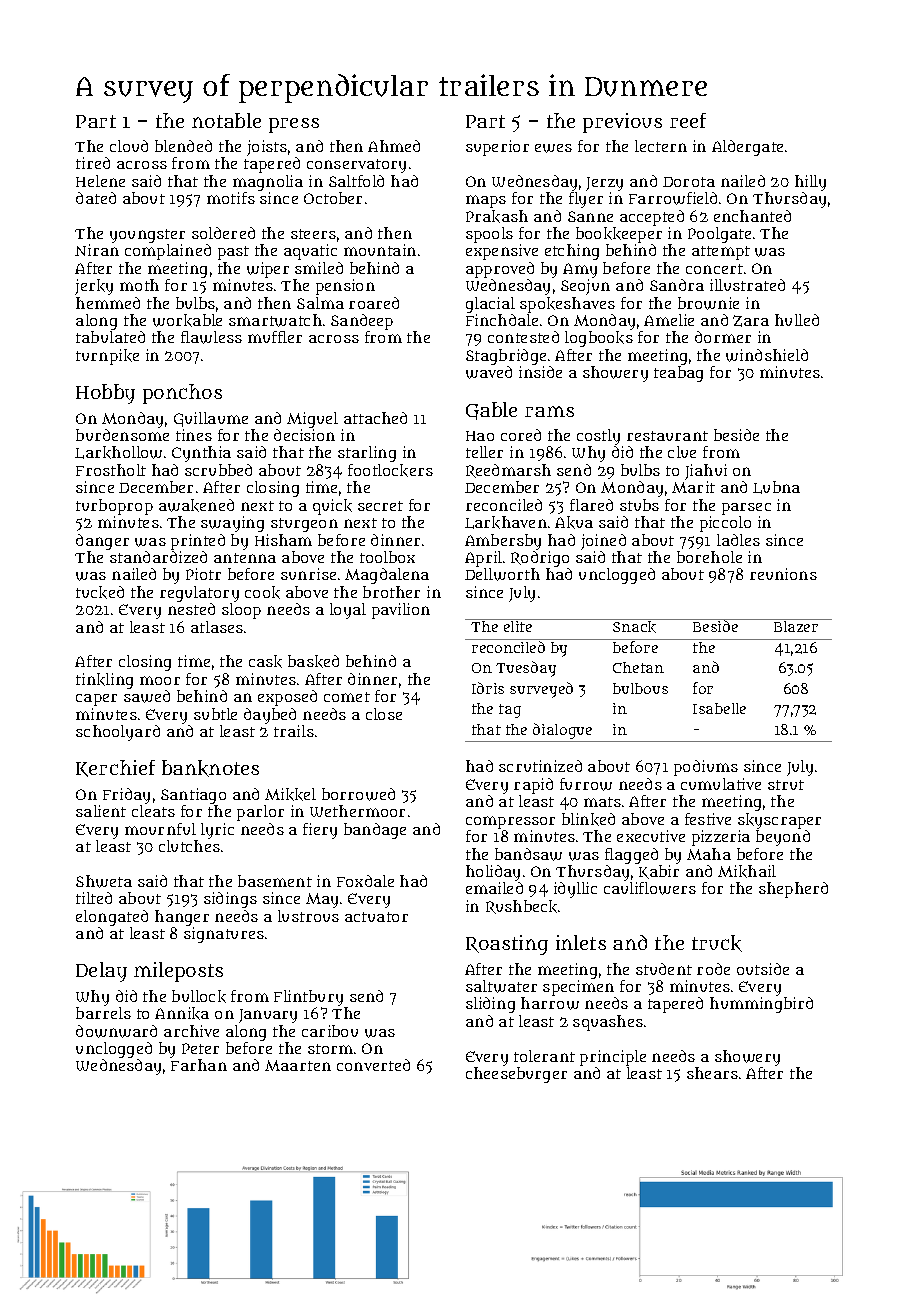  Describe the element at coordinates (375, 418) in the page. I see `attached` at that location.
